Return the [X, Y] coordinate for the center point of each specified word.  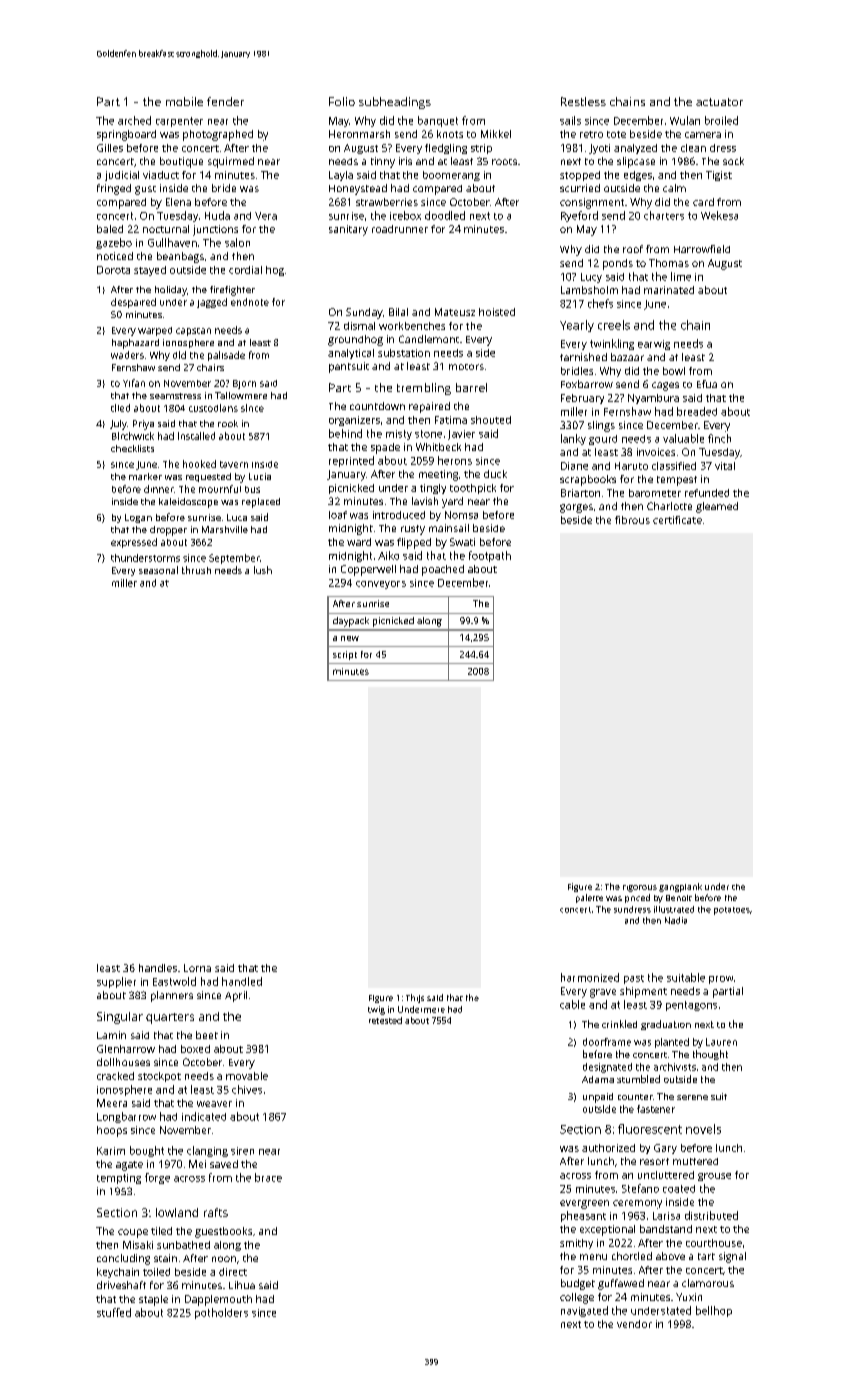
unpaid [598, 1098]
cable [572, 1004]
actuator [719, 102]
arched [134, 120]
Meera [112, 1103]
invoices [656, 452]
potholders [221, 1313]
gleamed [717, 507]
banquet [438, 121]
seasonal [158, 570]
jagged [212, 303]
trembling [424, 389]
